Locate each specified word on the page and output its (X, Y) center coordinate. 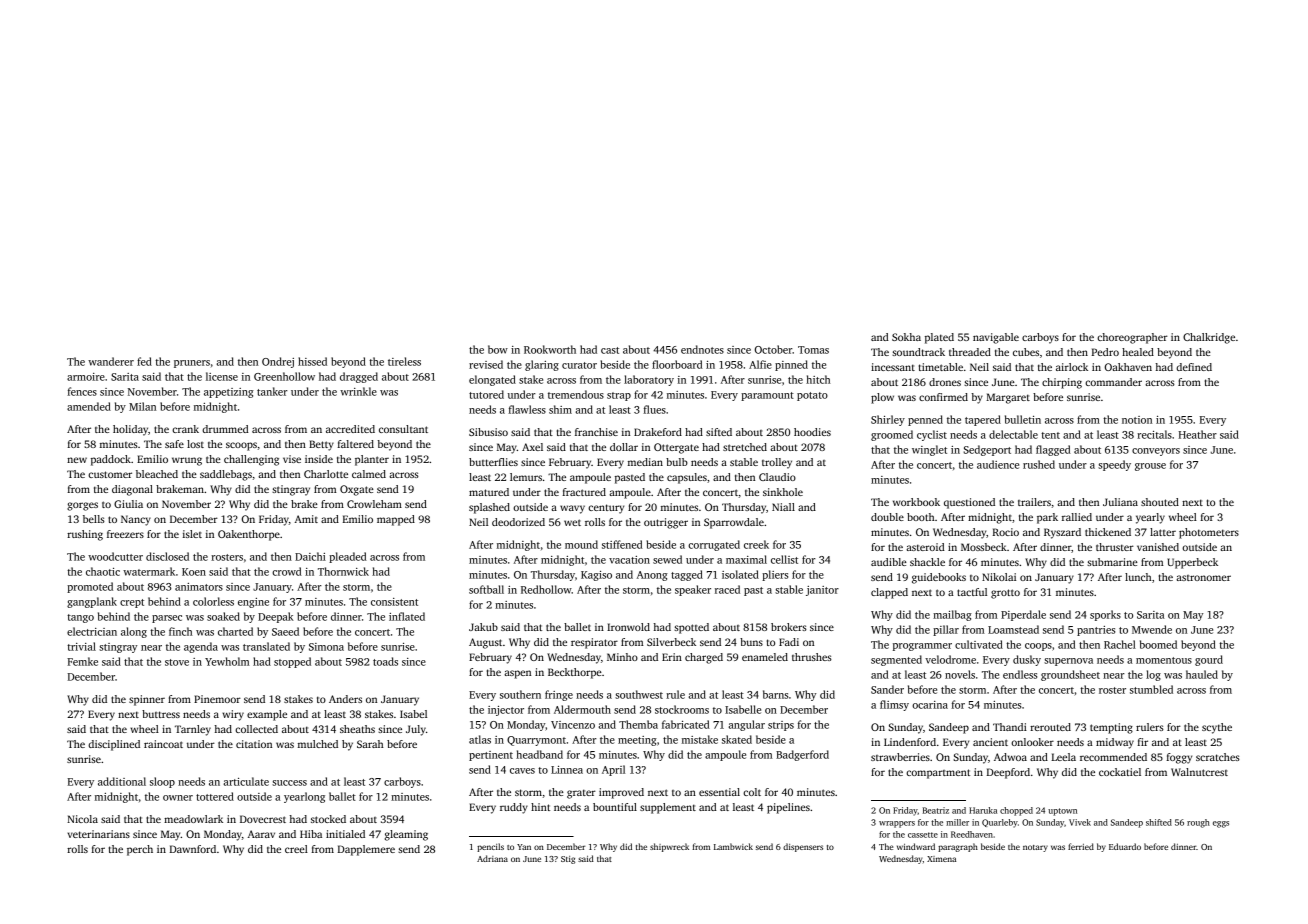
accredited (350, 429)
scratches (1218, 757)
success (289, 783)
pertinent (491, 756)
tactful (972, 592)
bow (498, 349)
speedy (1114, 465)
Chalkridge (1209, 338)
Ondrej (278, 362)
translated (266, 646)
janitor (822, 591)
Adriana (492, 858)
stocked (328, 819)
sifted (719, 432)
